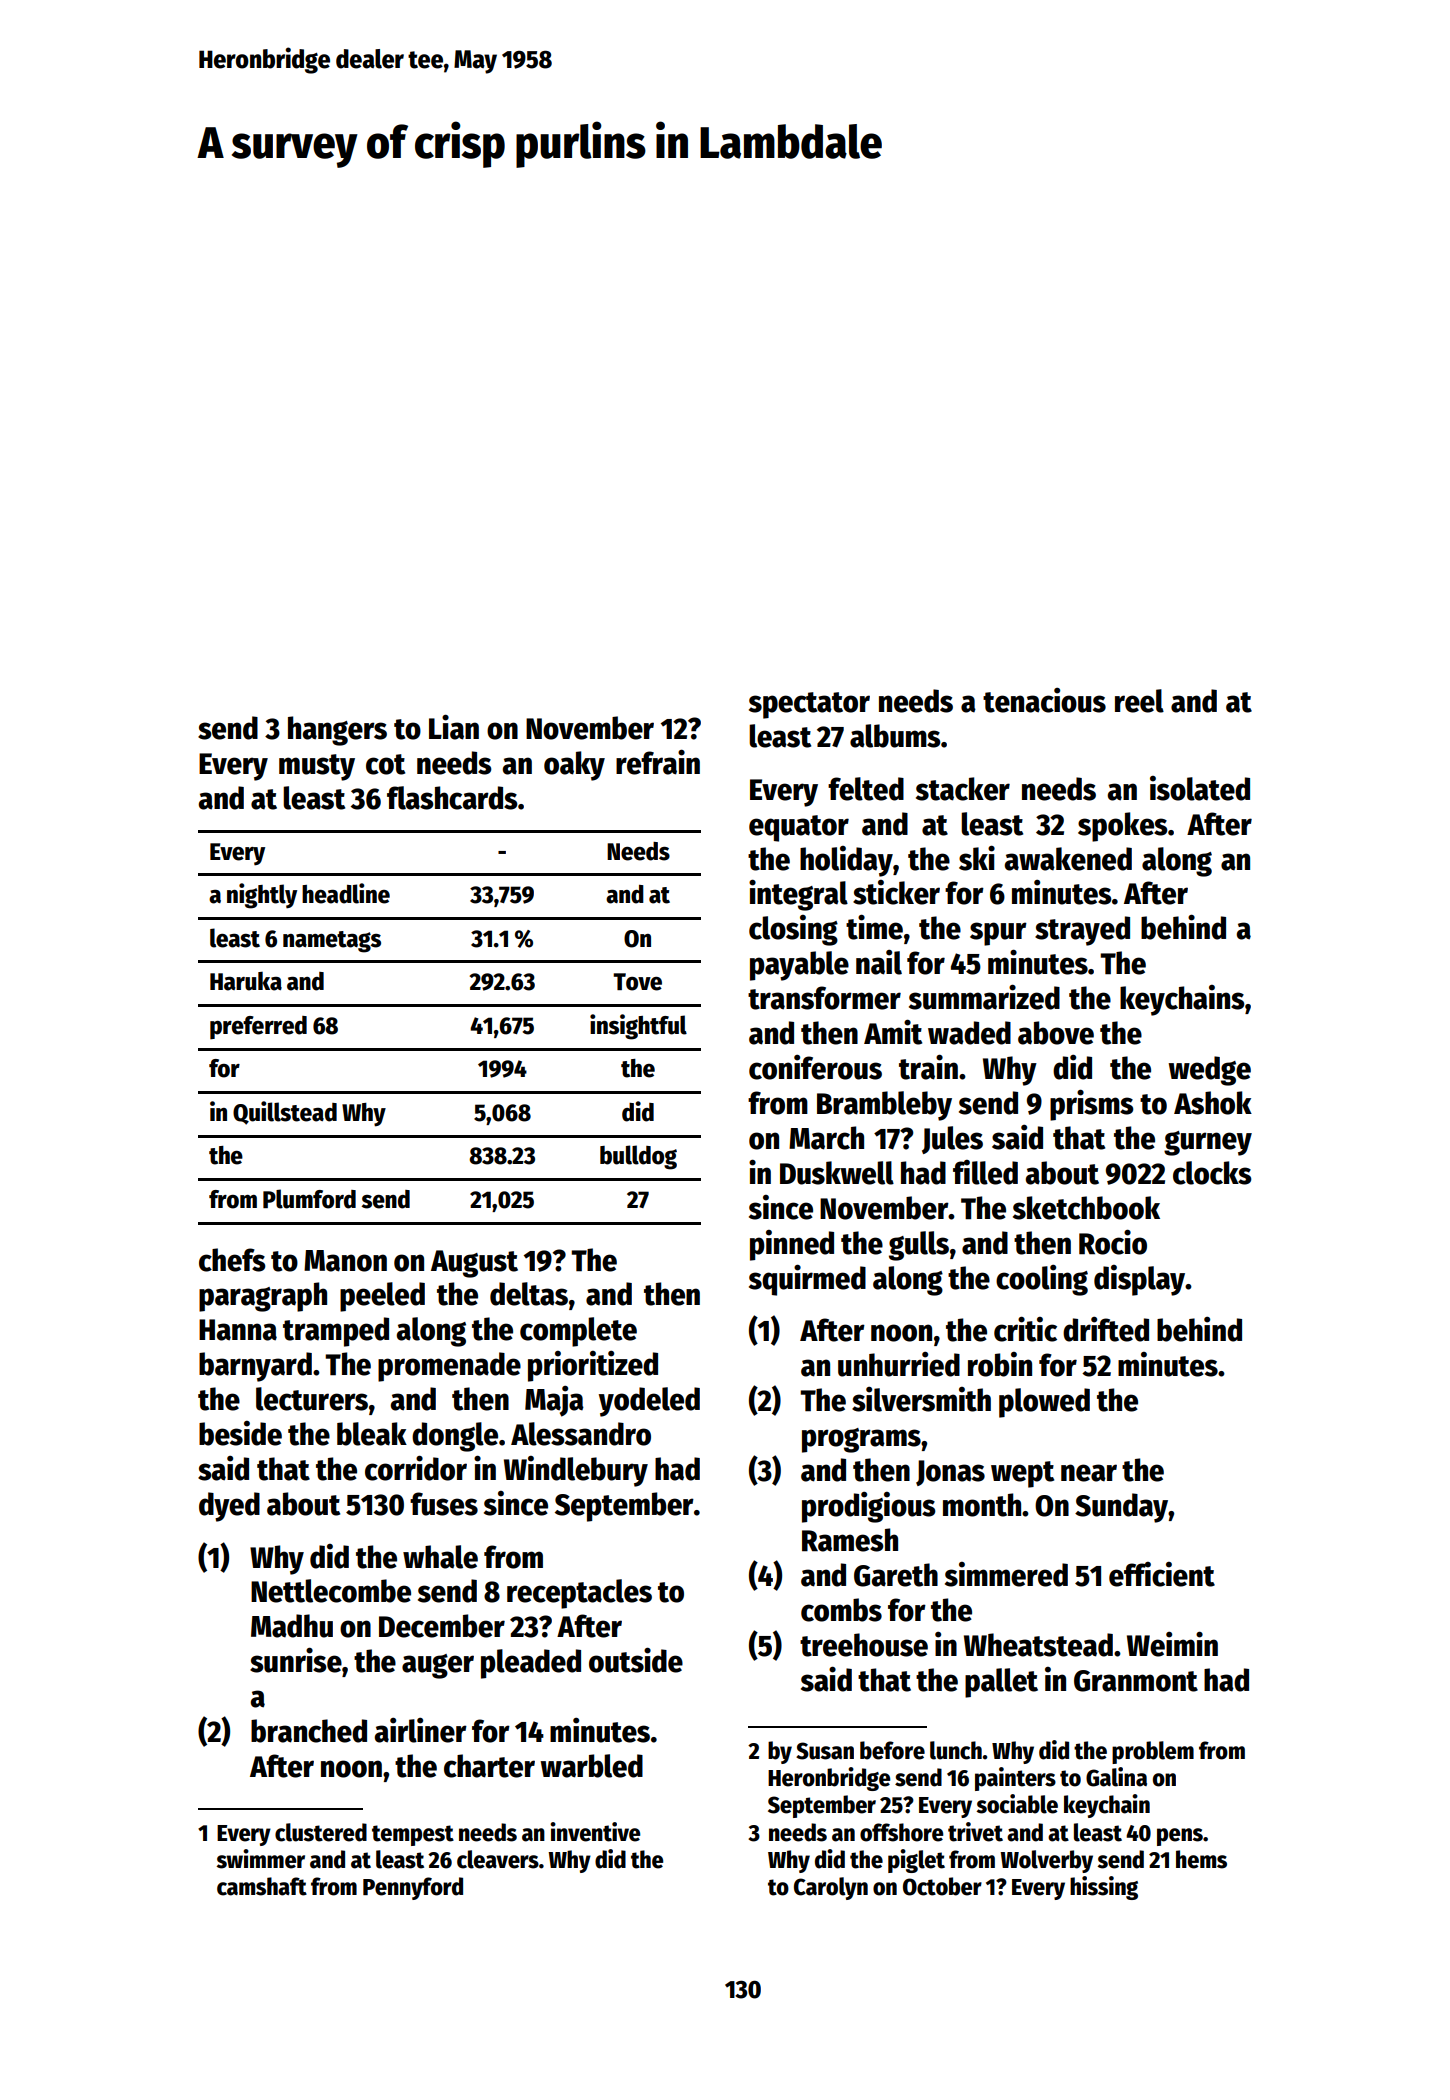  I want to click on Susan, so click(825, 1751).
